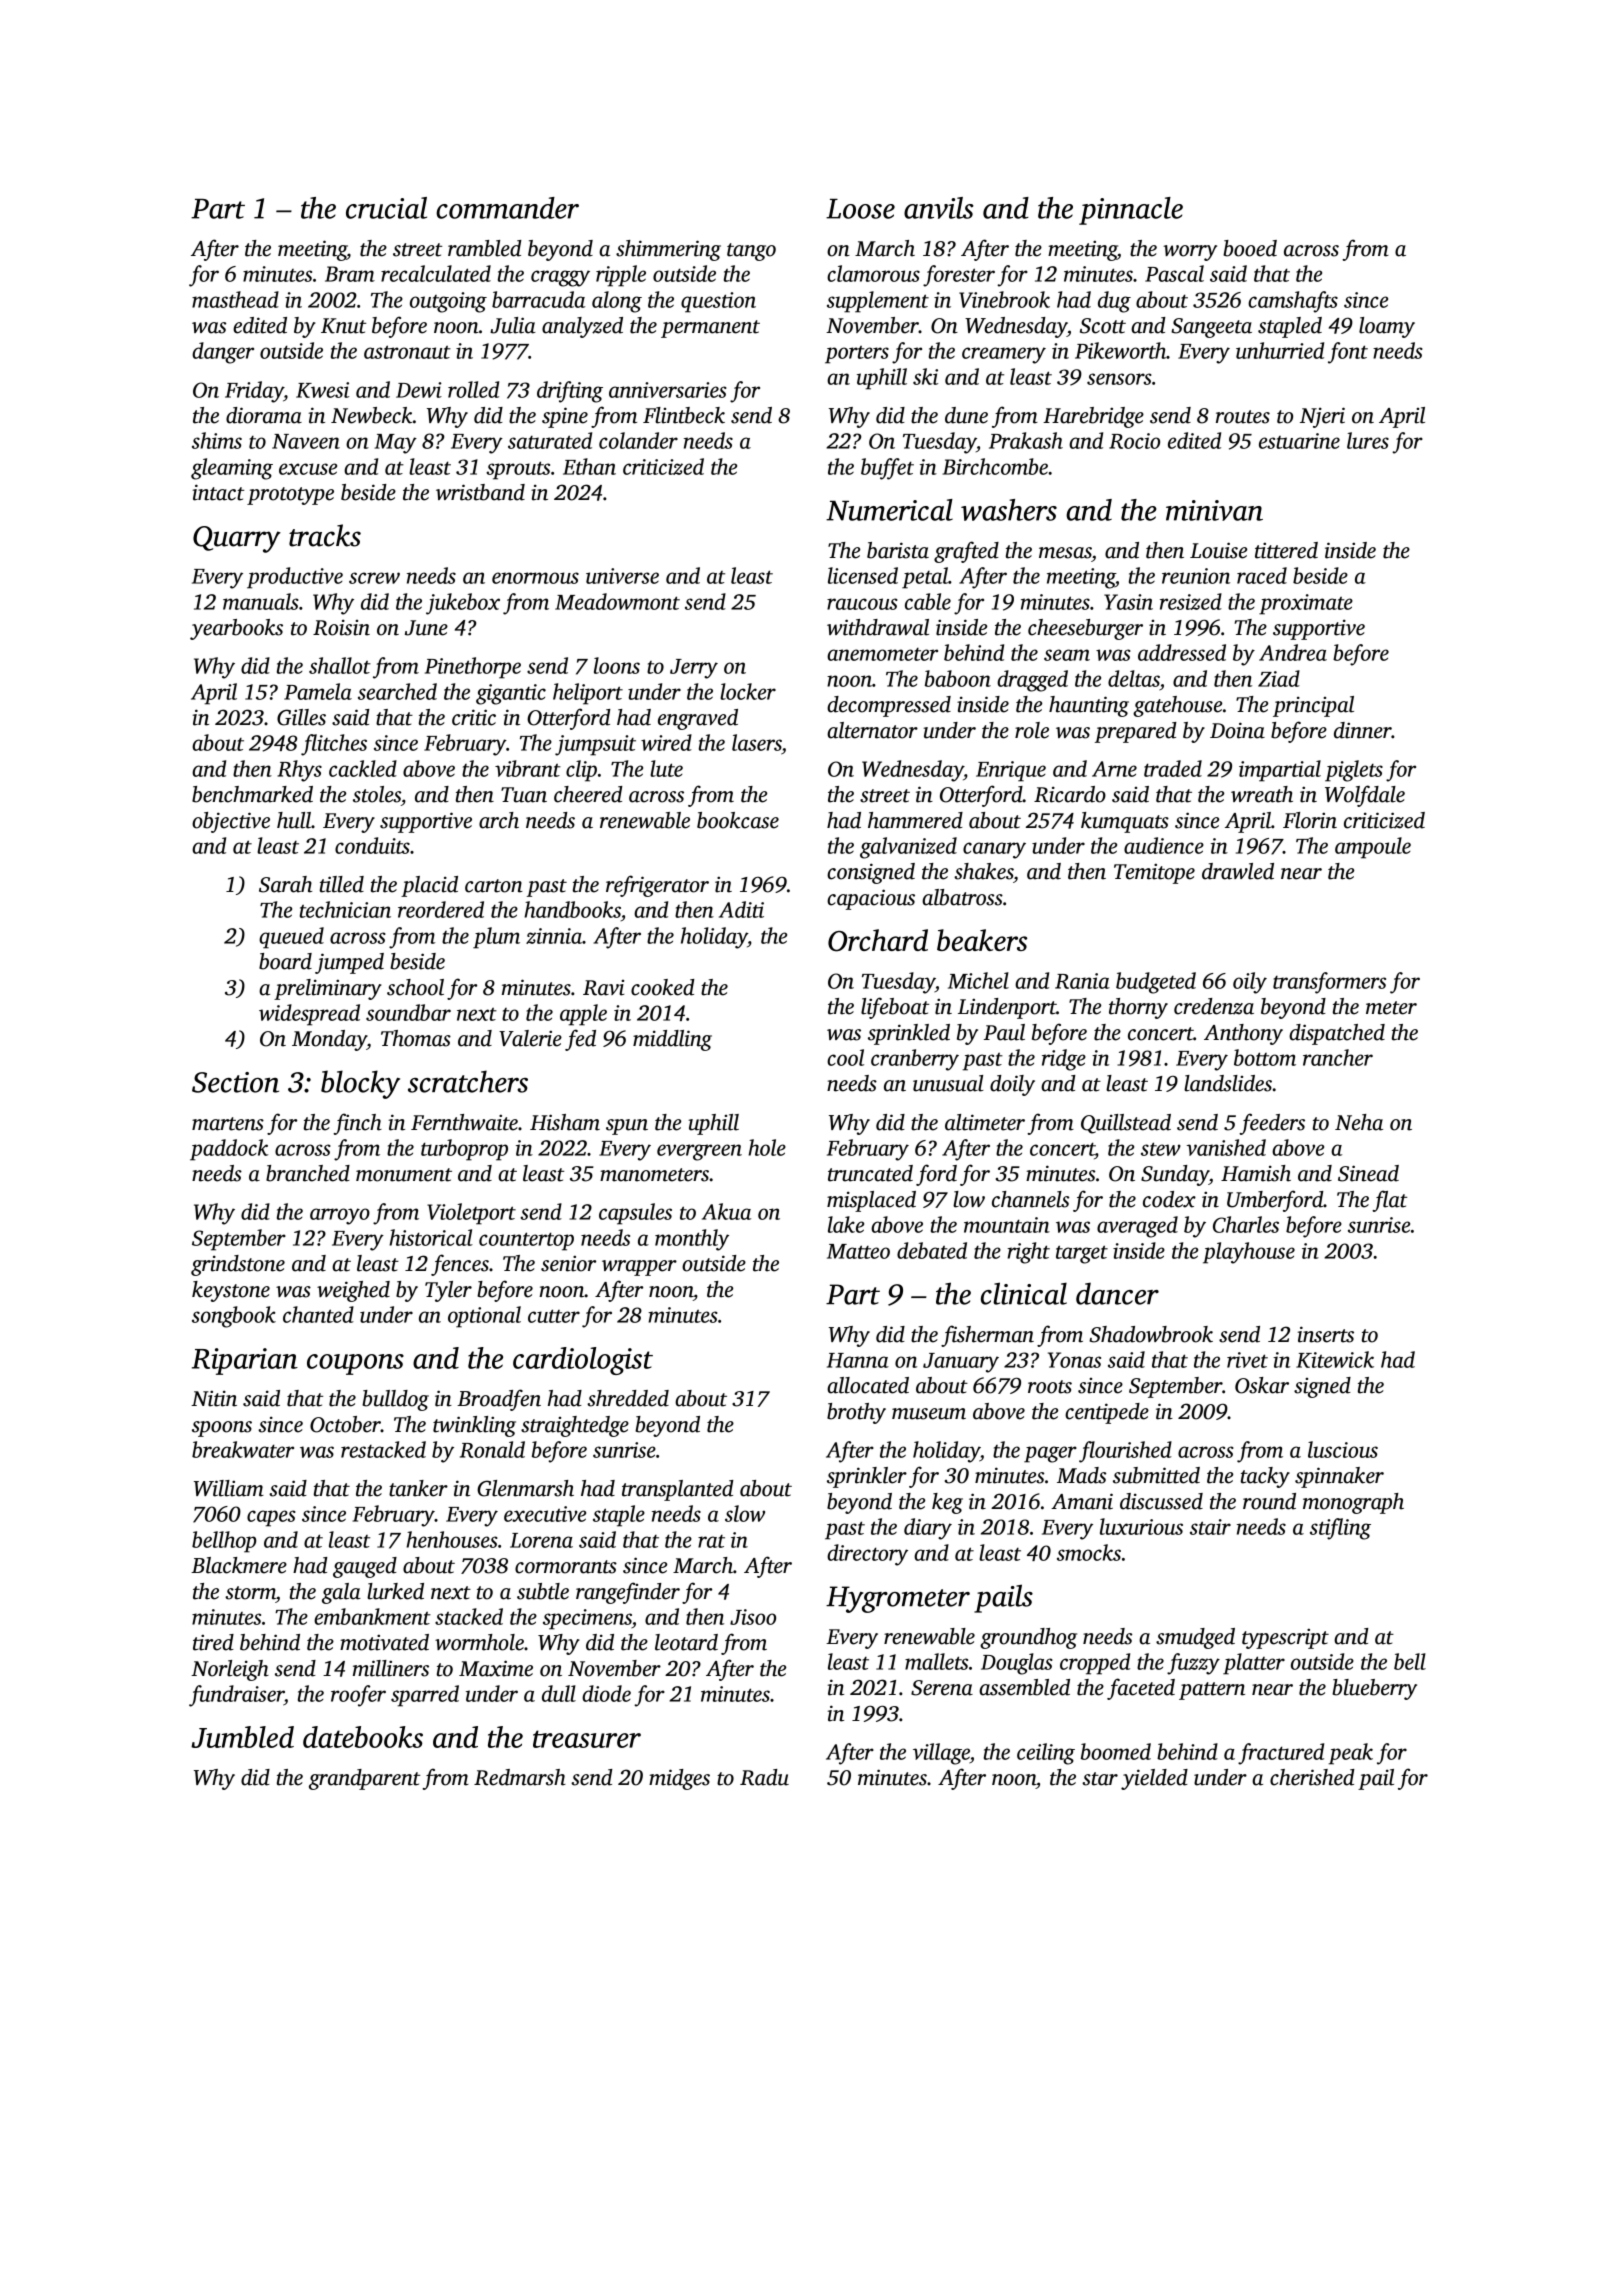 The image size is (1620, 2292). I want to click on Ricardo, so click(1070, 794).
